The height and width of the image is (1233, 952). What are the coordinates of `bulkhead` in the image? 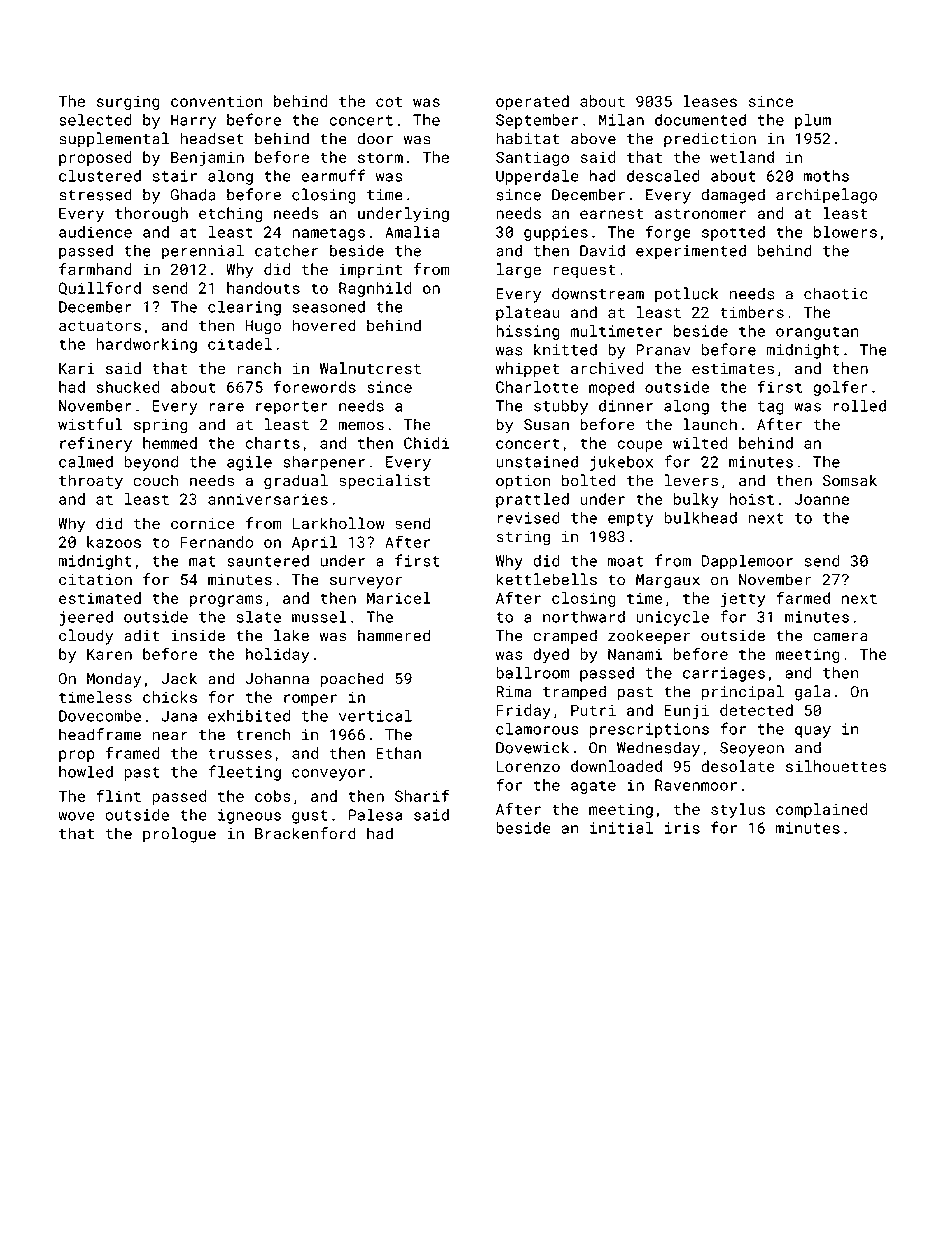 It's located at (700, 517).
